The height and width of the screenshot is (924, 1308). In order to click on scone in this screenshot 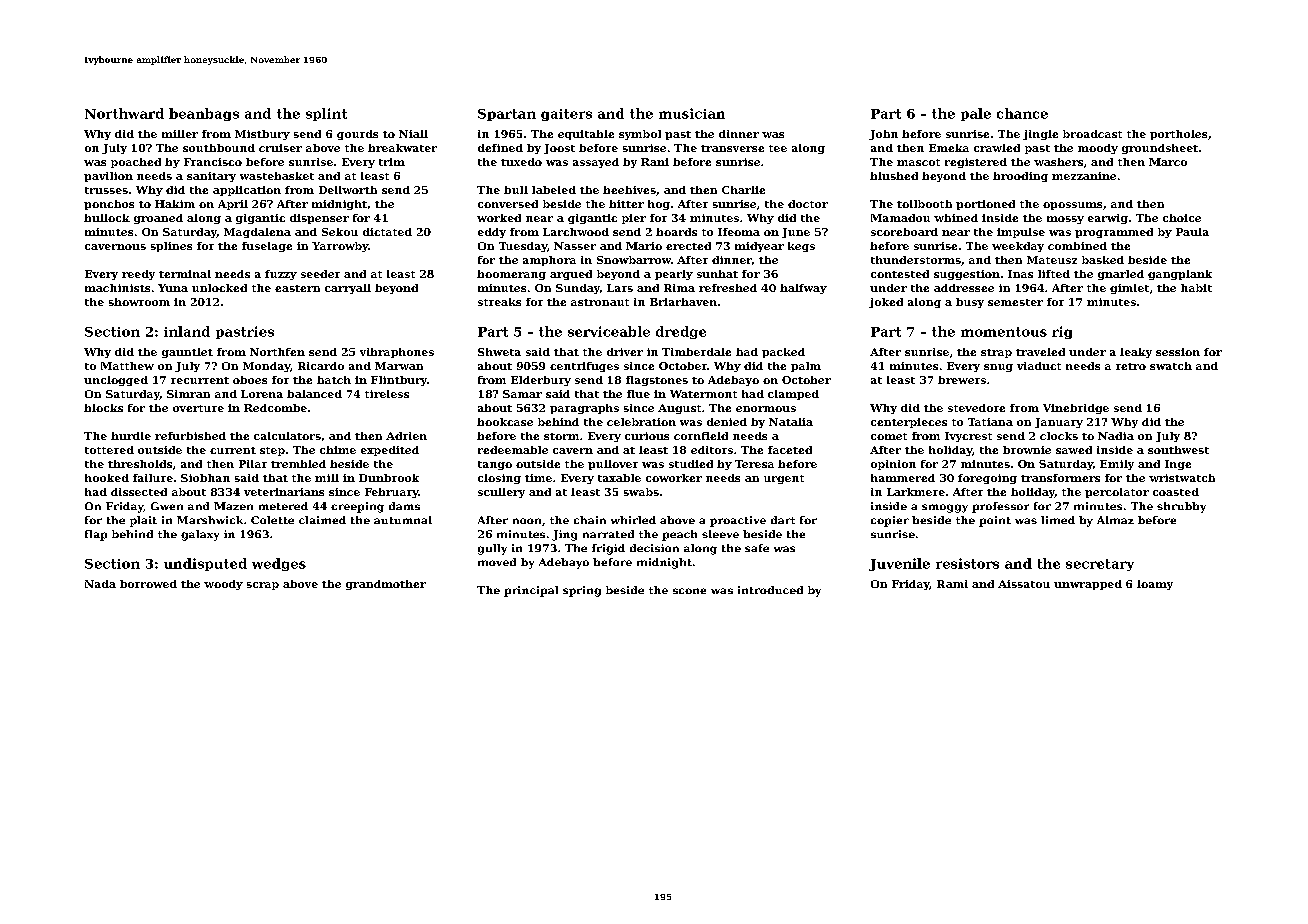, I will do `click(689, 591)`.
